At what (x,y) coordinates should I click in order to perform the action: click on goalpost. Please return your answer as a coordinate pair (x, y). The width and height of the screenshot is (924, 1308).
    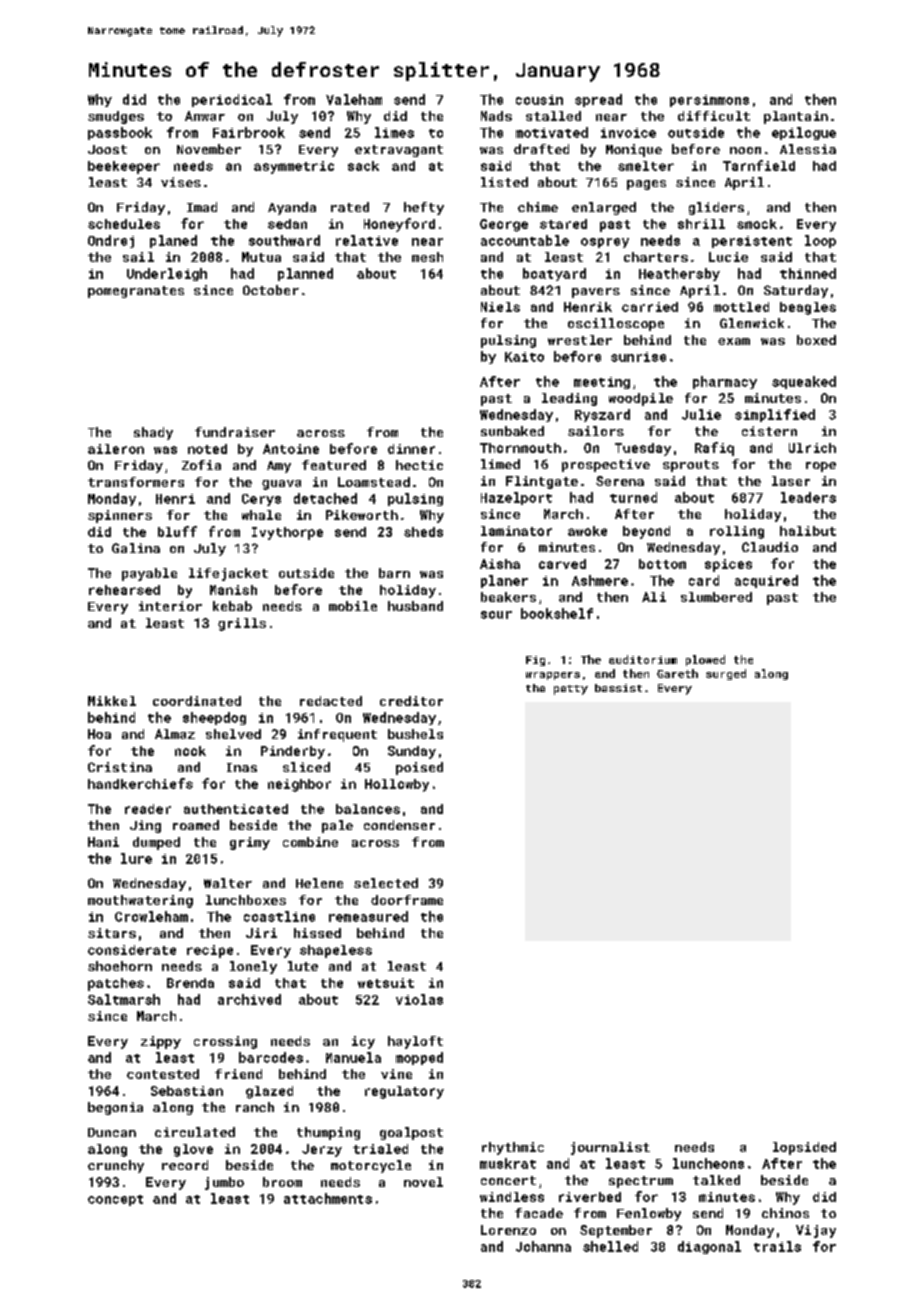
    Looking at the image, I should click on (411, 1133).
